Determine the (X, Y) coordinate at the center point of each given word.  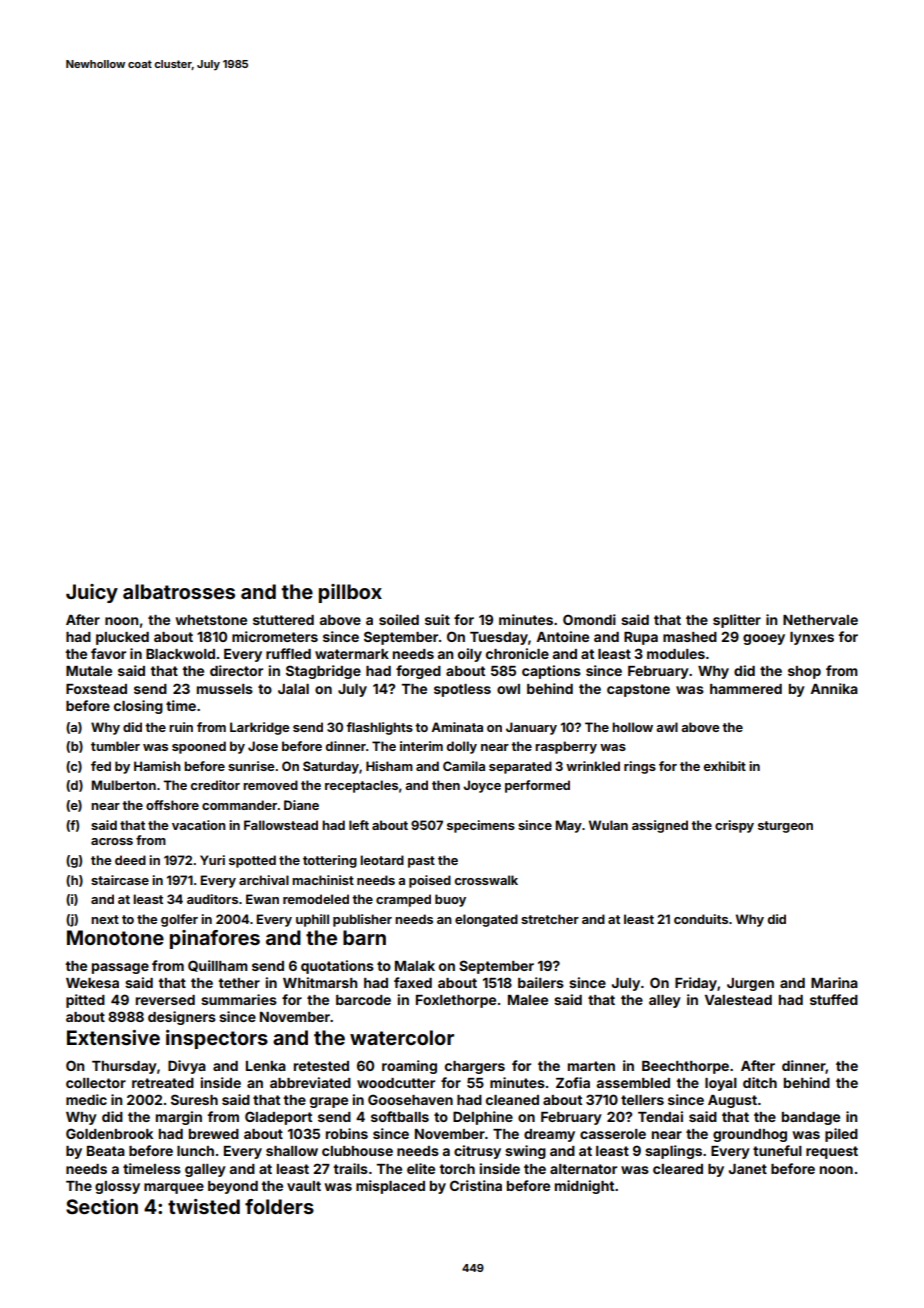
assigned (660, 826)
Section (102, 1206)
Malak (415, 966)
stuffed (834, 999)
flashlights (379, 728)
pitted (85, 1001)
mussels (225, 689)
